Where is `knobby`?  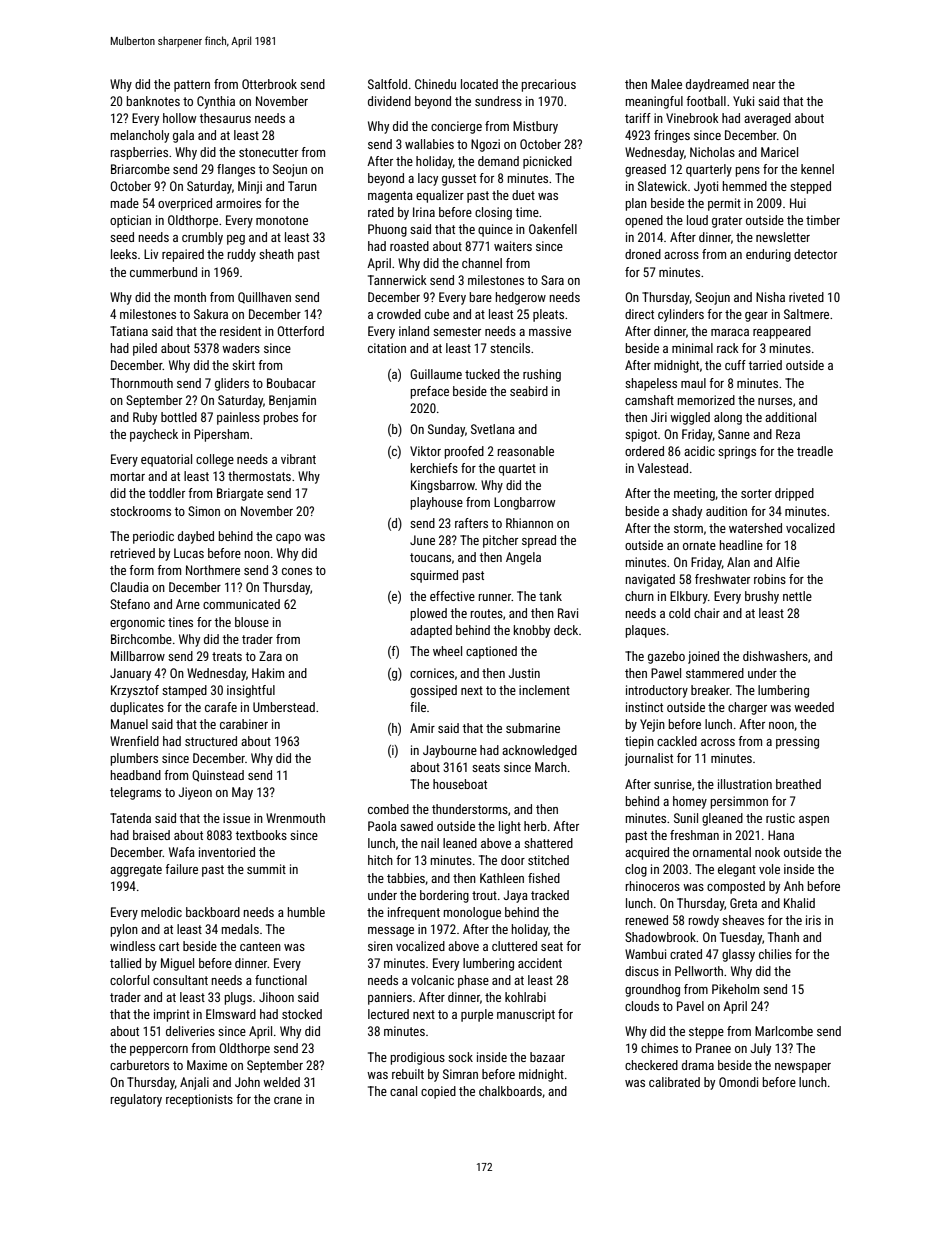 knobby is located at coordinates (532, 631).
